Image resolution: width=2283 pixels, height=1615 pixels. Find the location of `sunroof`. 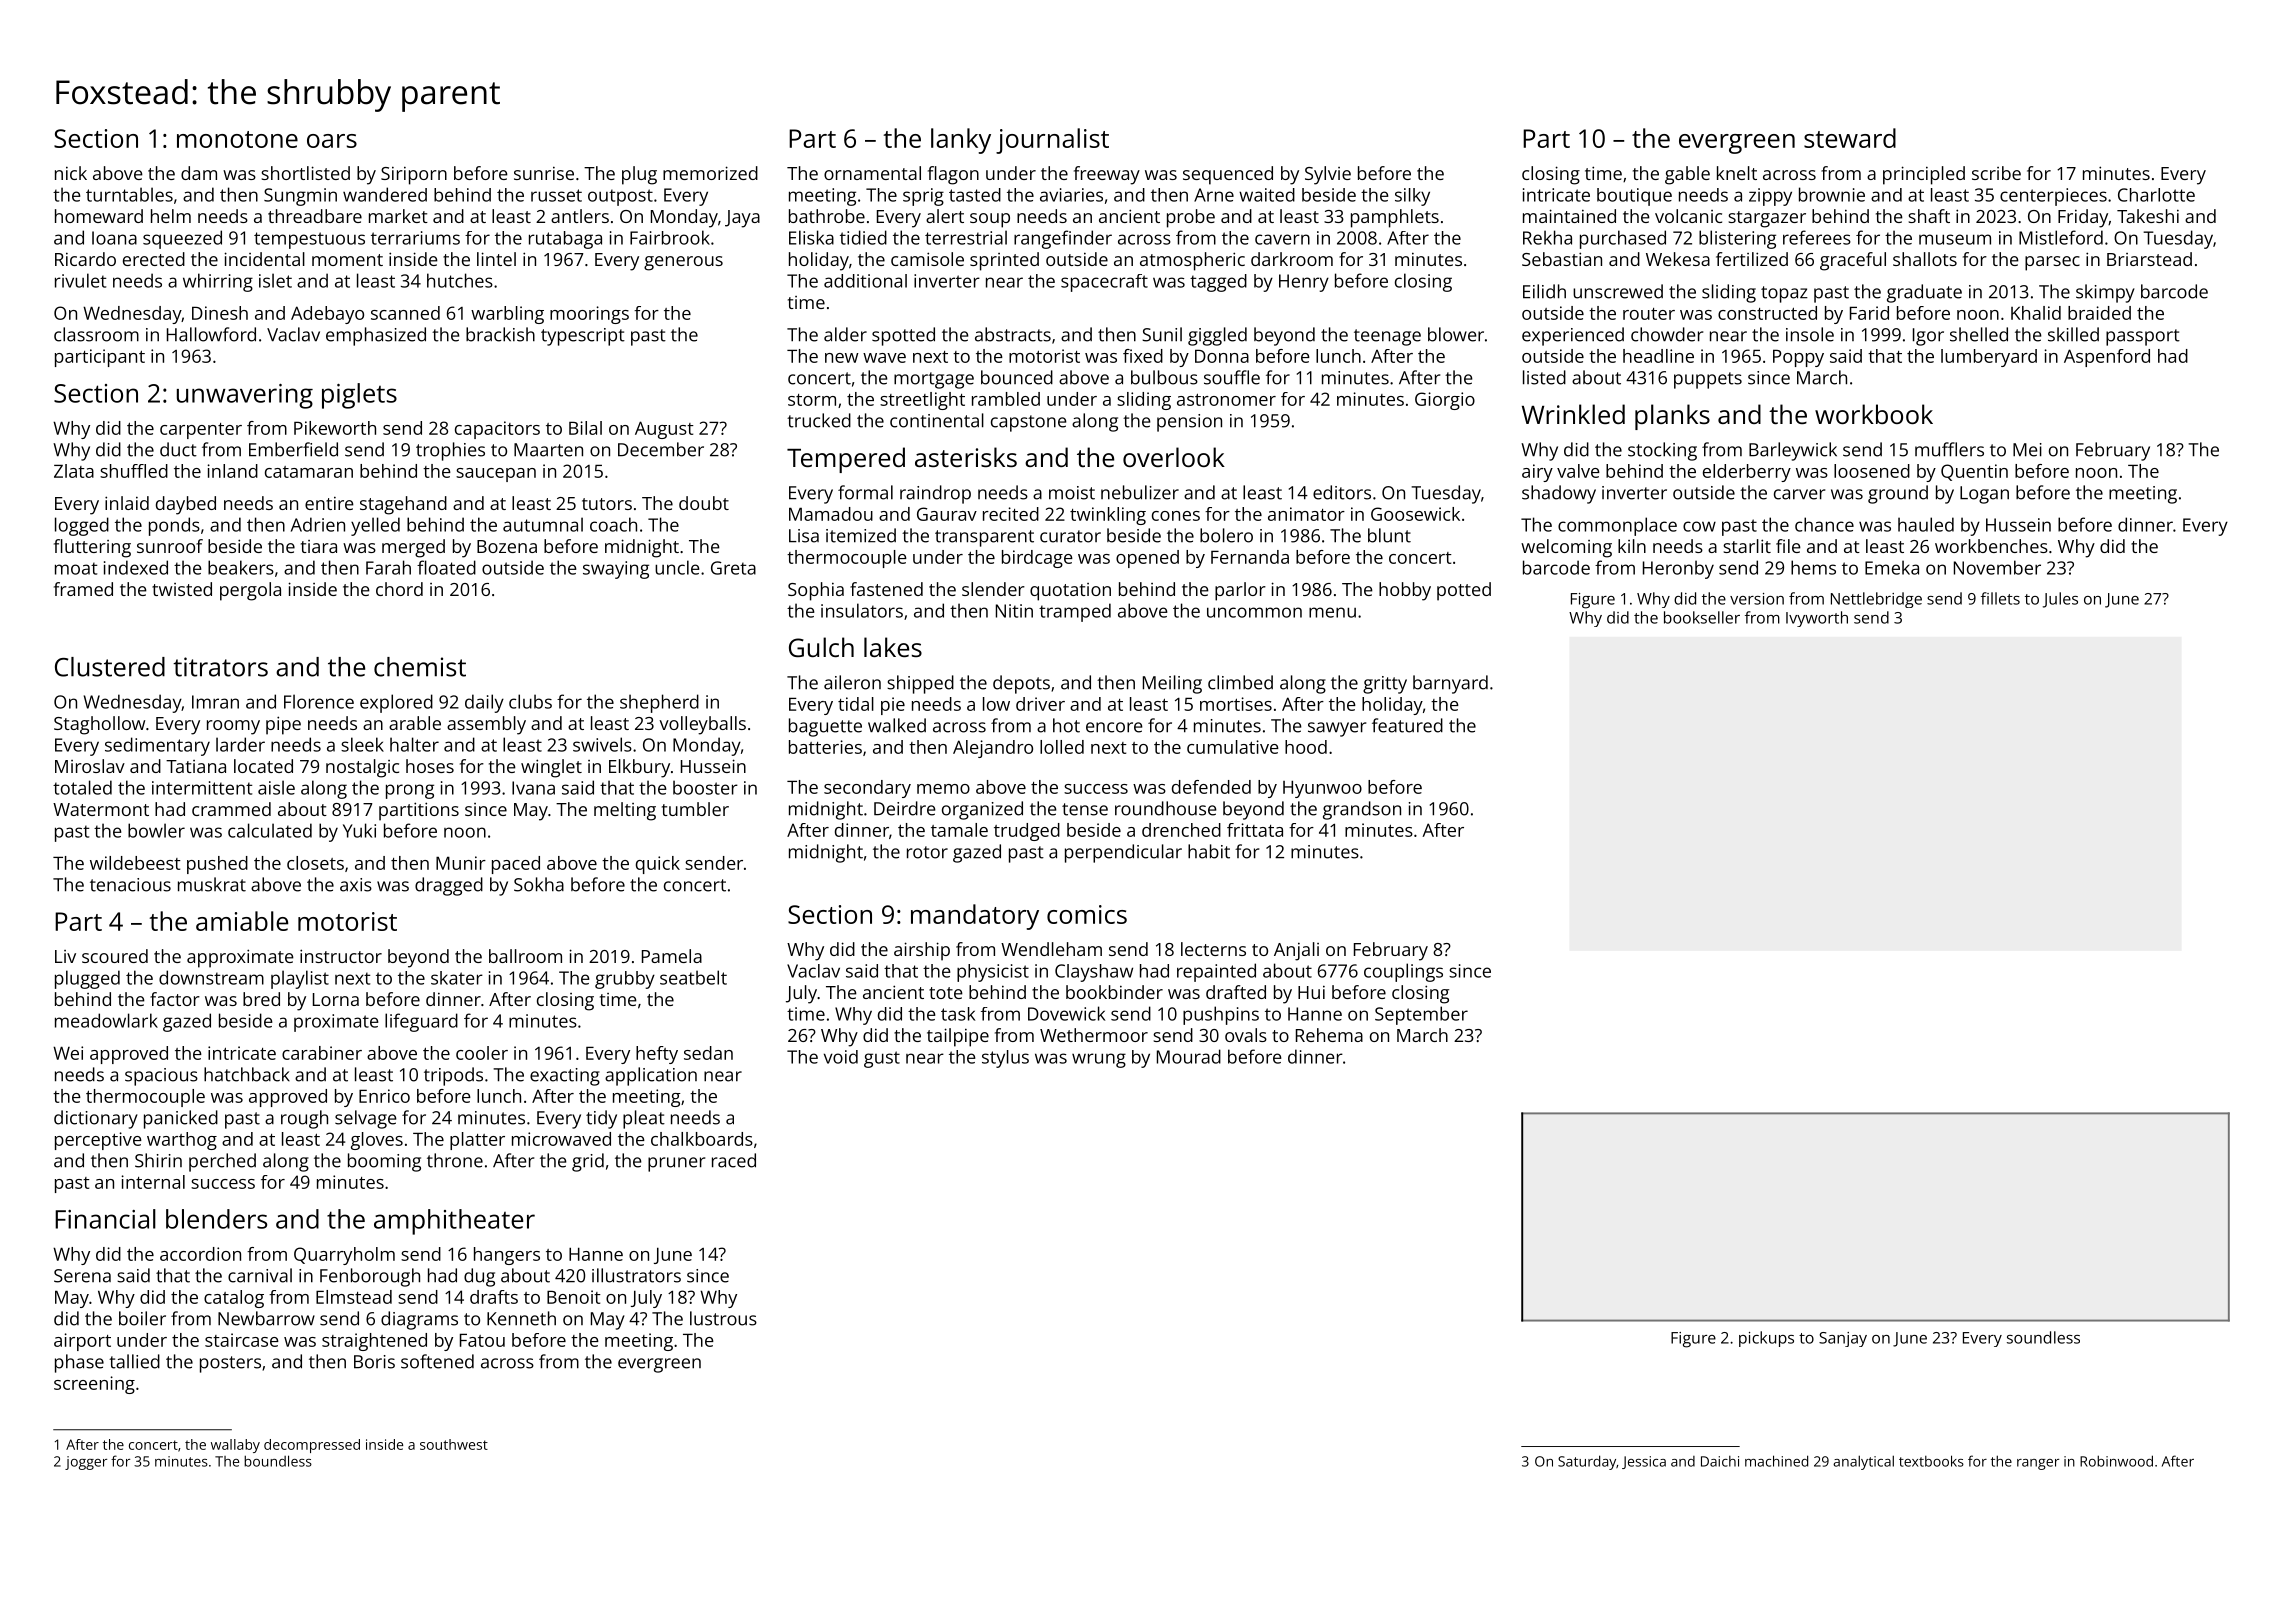

sunroof is located at coordinates (170, 546).
